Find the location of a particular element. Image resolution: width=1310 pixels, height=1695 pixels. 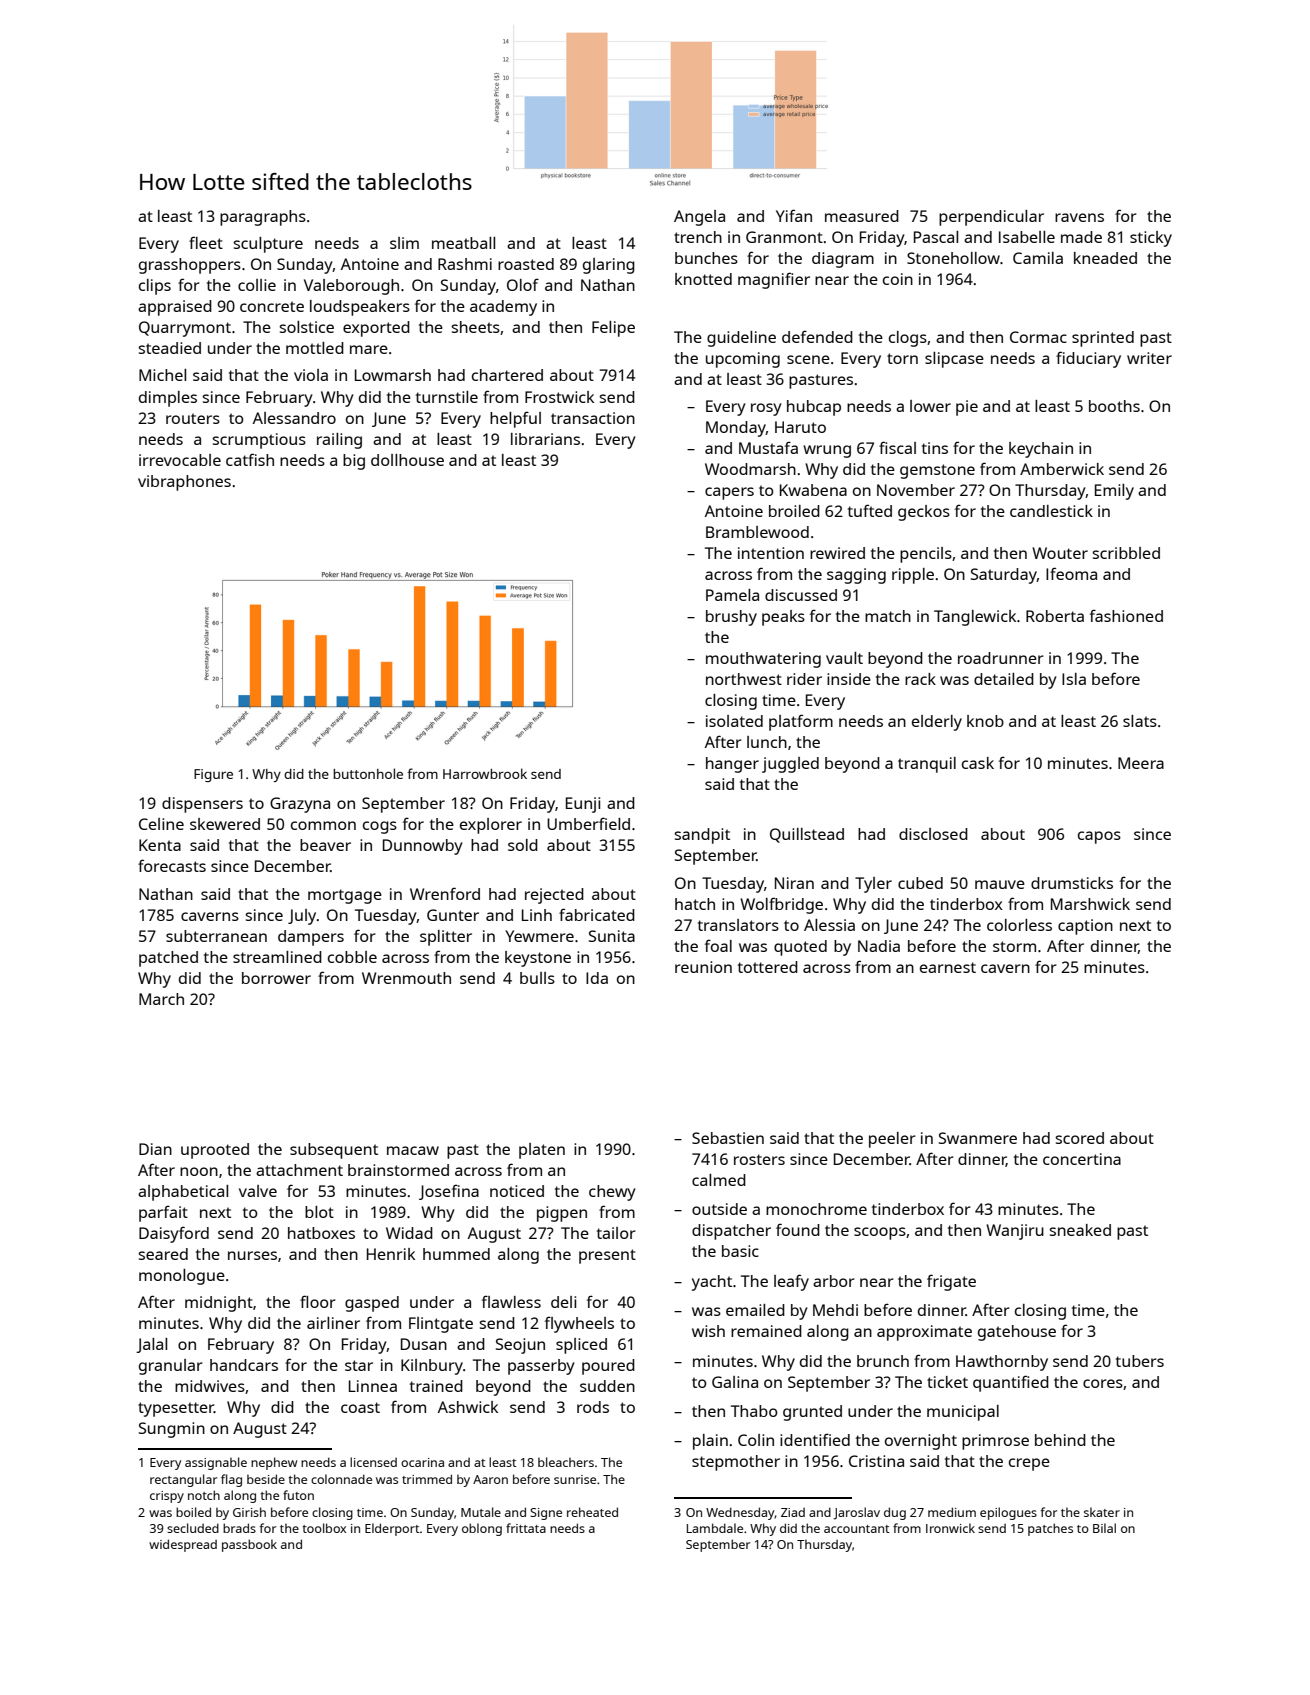

skewered is located at coordinates (225, 824).
